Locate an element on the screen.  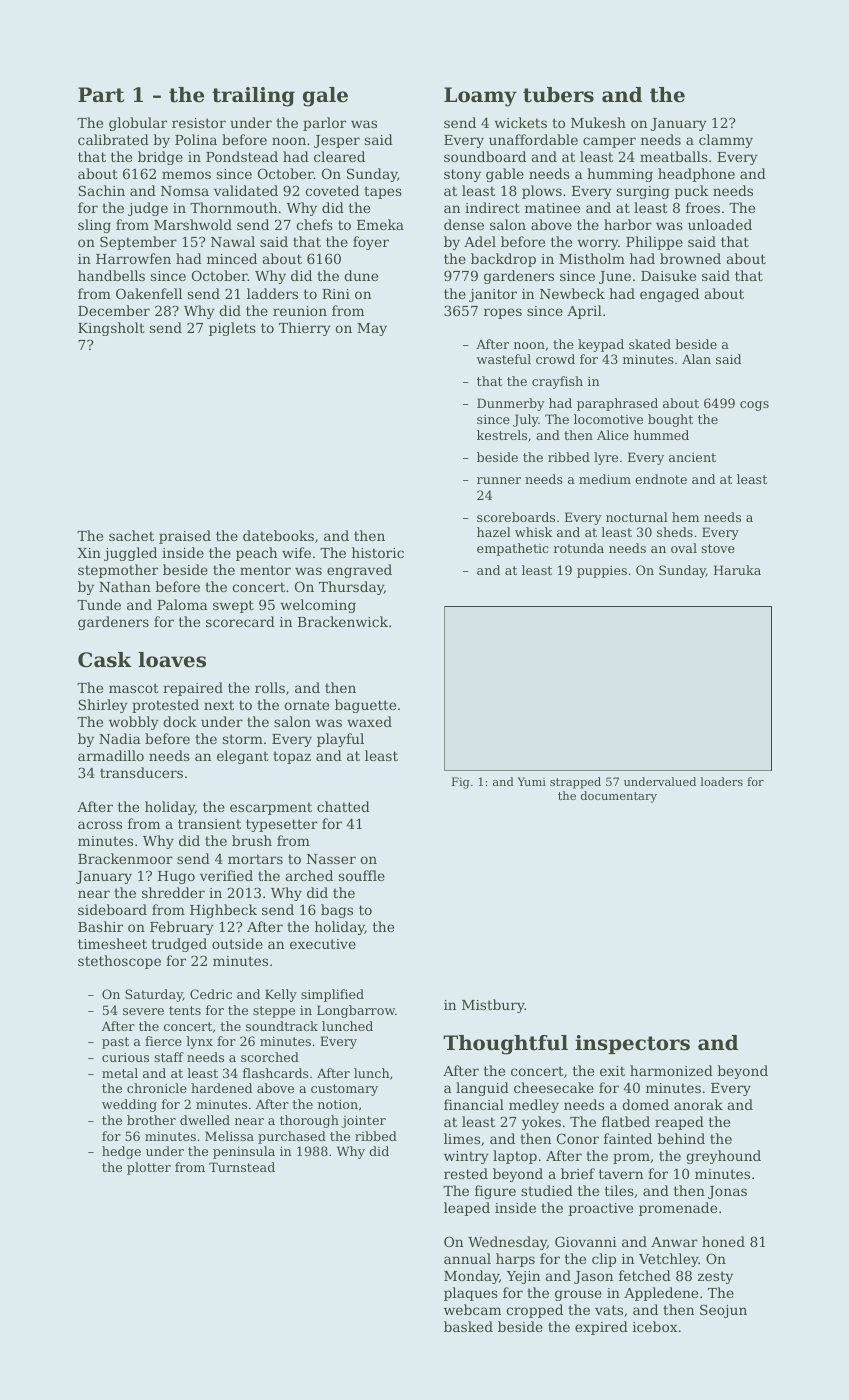
runner is located at coordinates (499, 480).
